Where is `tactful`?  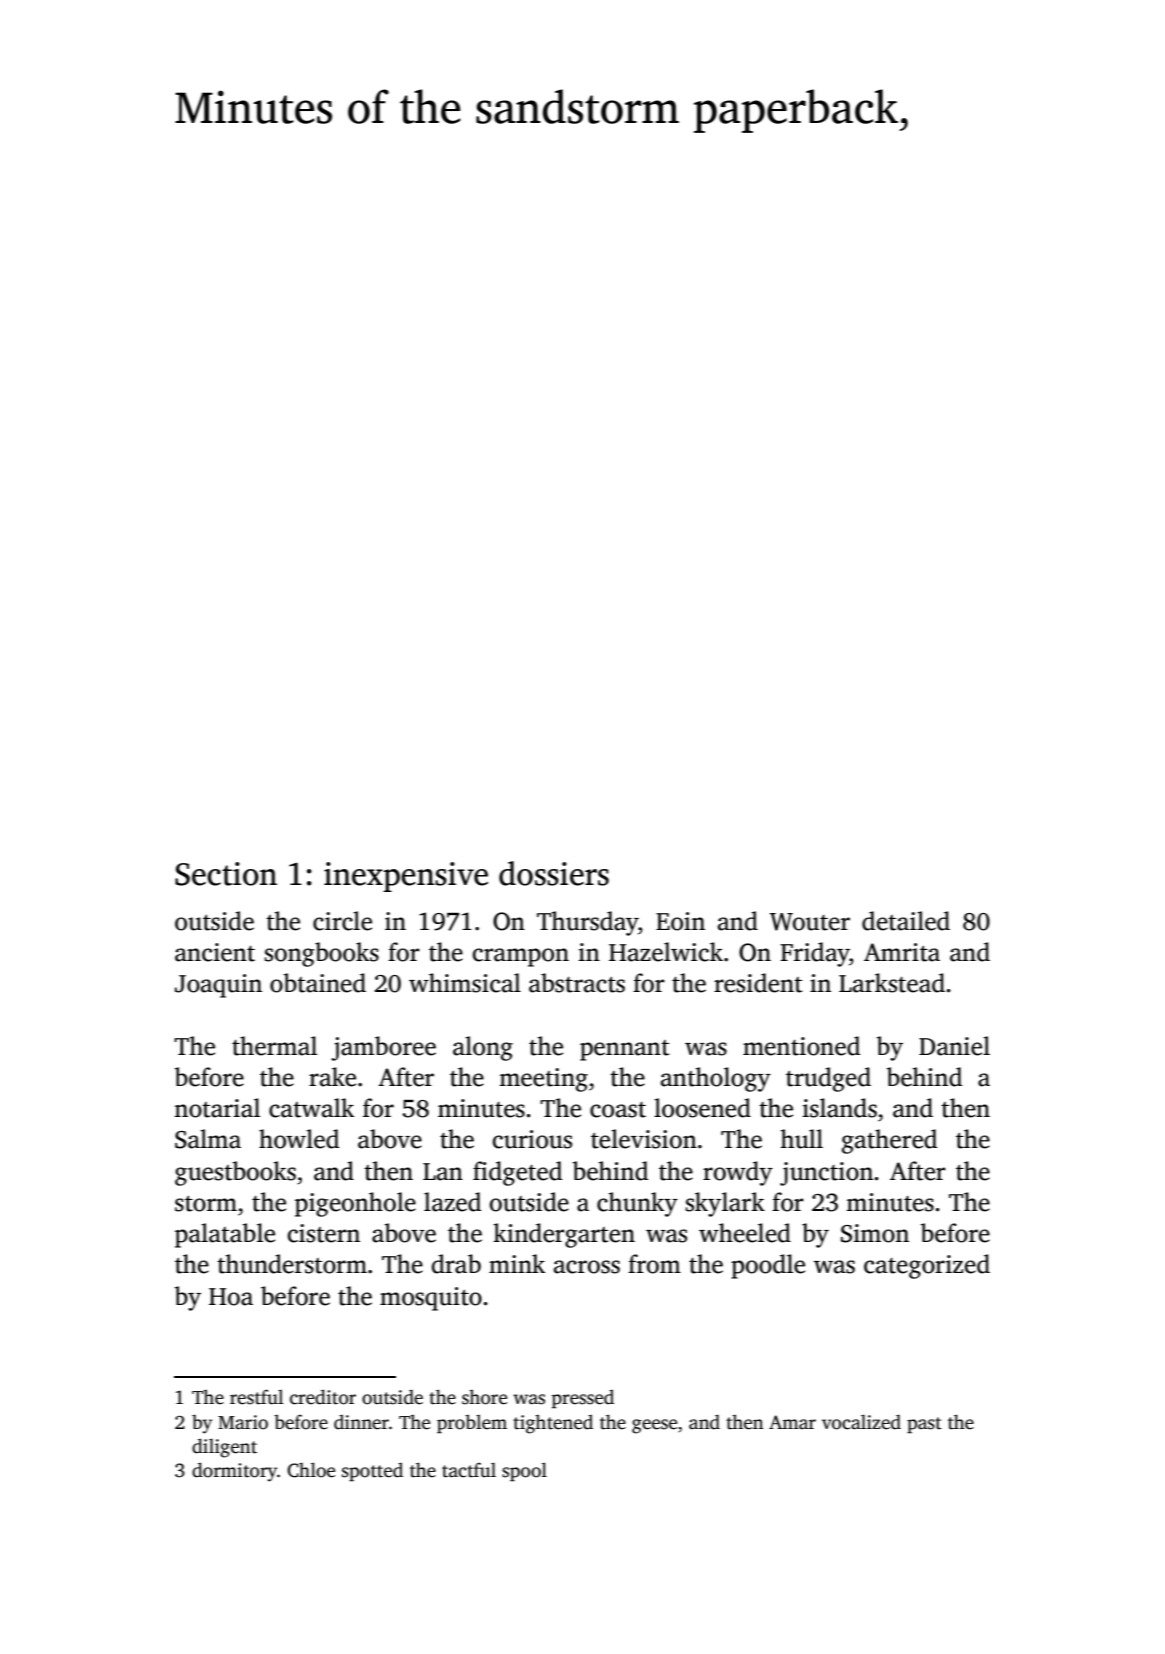
tactful is located at coordinates (469, 1470).
